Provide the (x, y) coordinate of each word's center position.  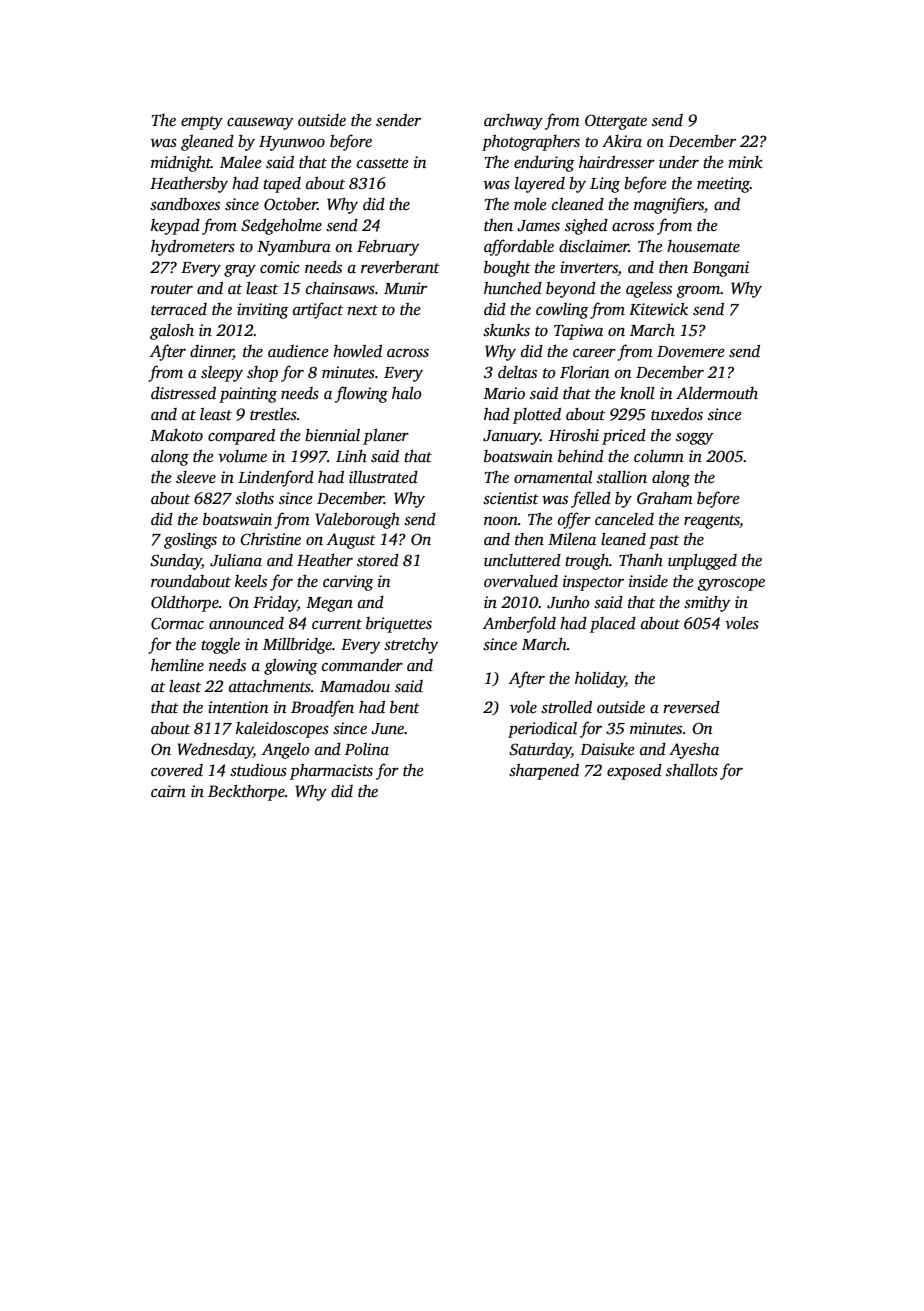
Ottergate (616, 122)
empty (202, 123)
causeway (260, 123)
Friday (275, 604)
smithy (707, 604)
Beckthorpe (246, 793)
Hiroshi (574, 435)
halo (406, 393)
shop (262, 374)
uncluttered (522, 560)
